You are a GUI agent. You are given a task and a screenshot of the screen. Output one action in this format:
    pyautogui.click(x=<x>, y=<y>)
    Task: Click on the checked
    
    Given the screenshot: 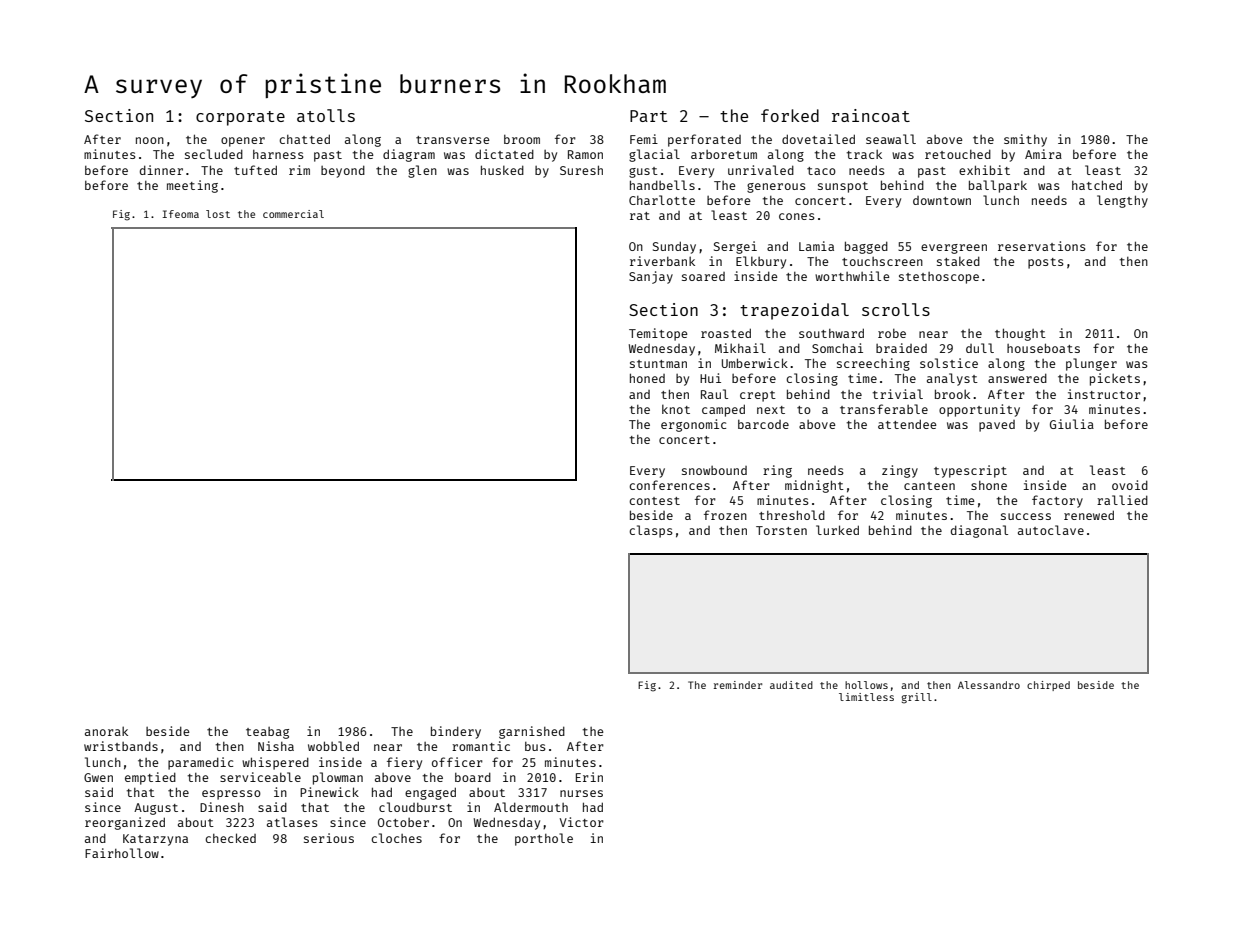 What is the action you would take?
    pyautogui.click(x=230, y=838)
